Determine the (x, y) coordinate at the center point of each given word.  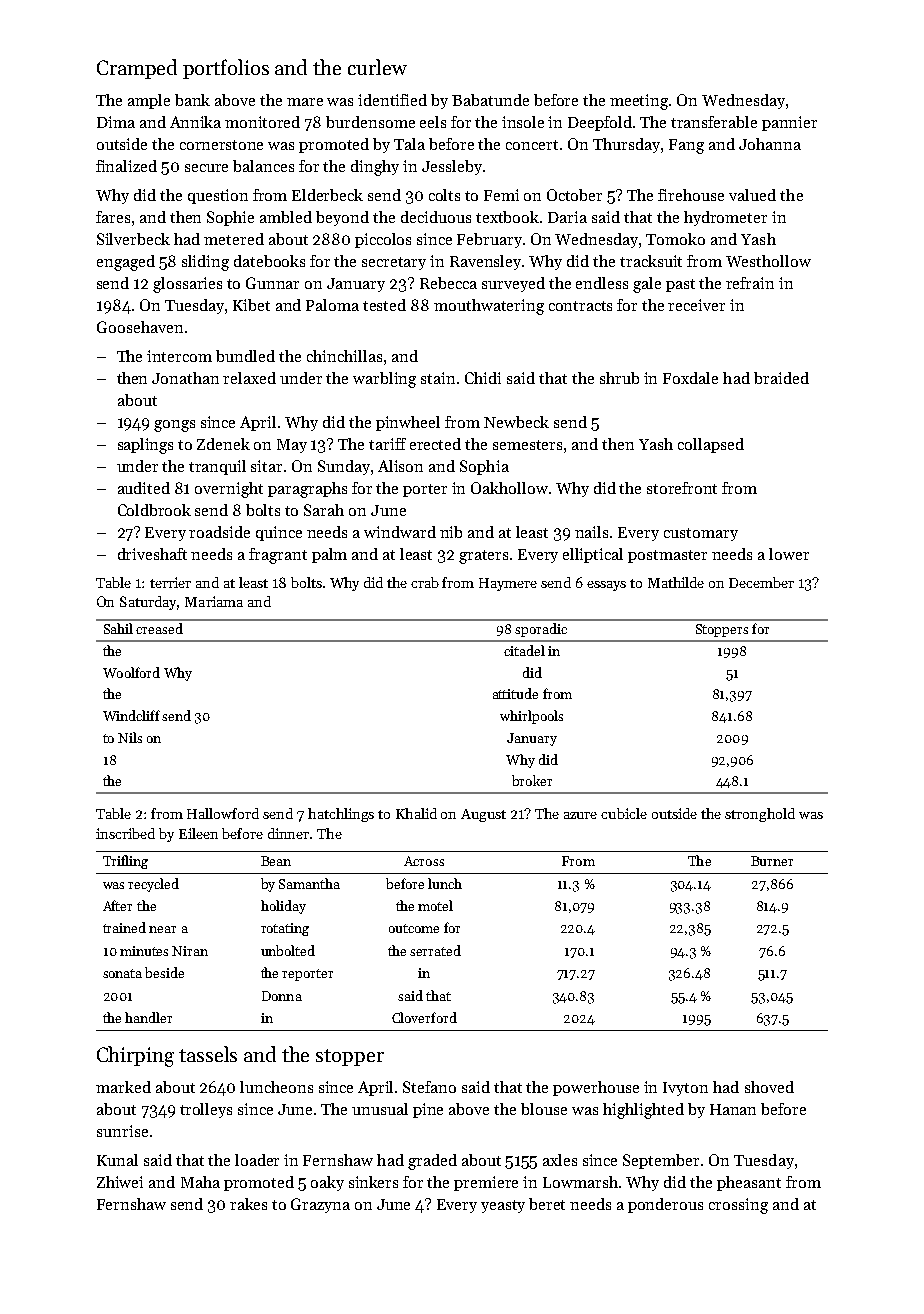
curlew (377, 67)
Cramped (137, 69)
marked (123, 1087)
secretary (394, 263)
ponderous (665, 1205)
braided (781, 378)
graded (432, 1162)
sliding (205, 263)
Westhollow (768, 261)
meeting (639, 102)
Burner (772, 861)
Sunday (344, 467)
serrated (435, 950)
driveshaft (152, 554)
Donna (282, 996)
